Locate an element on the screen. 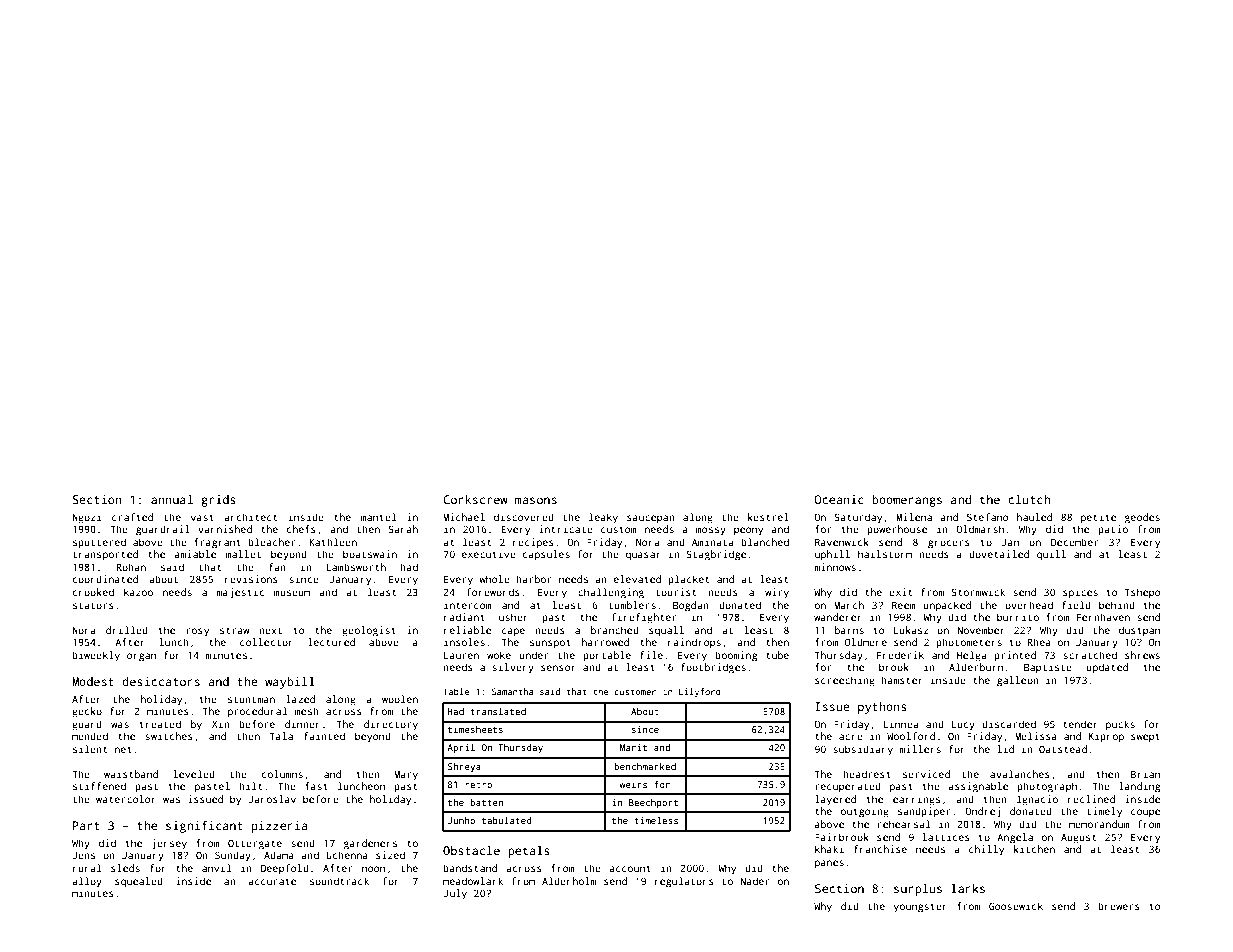  shrews is located at coordinates (1142, 655).
